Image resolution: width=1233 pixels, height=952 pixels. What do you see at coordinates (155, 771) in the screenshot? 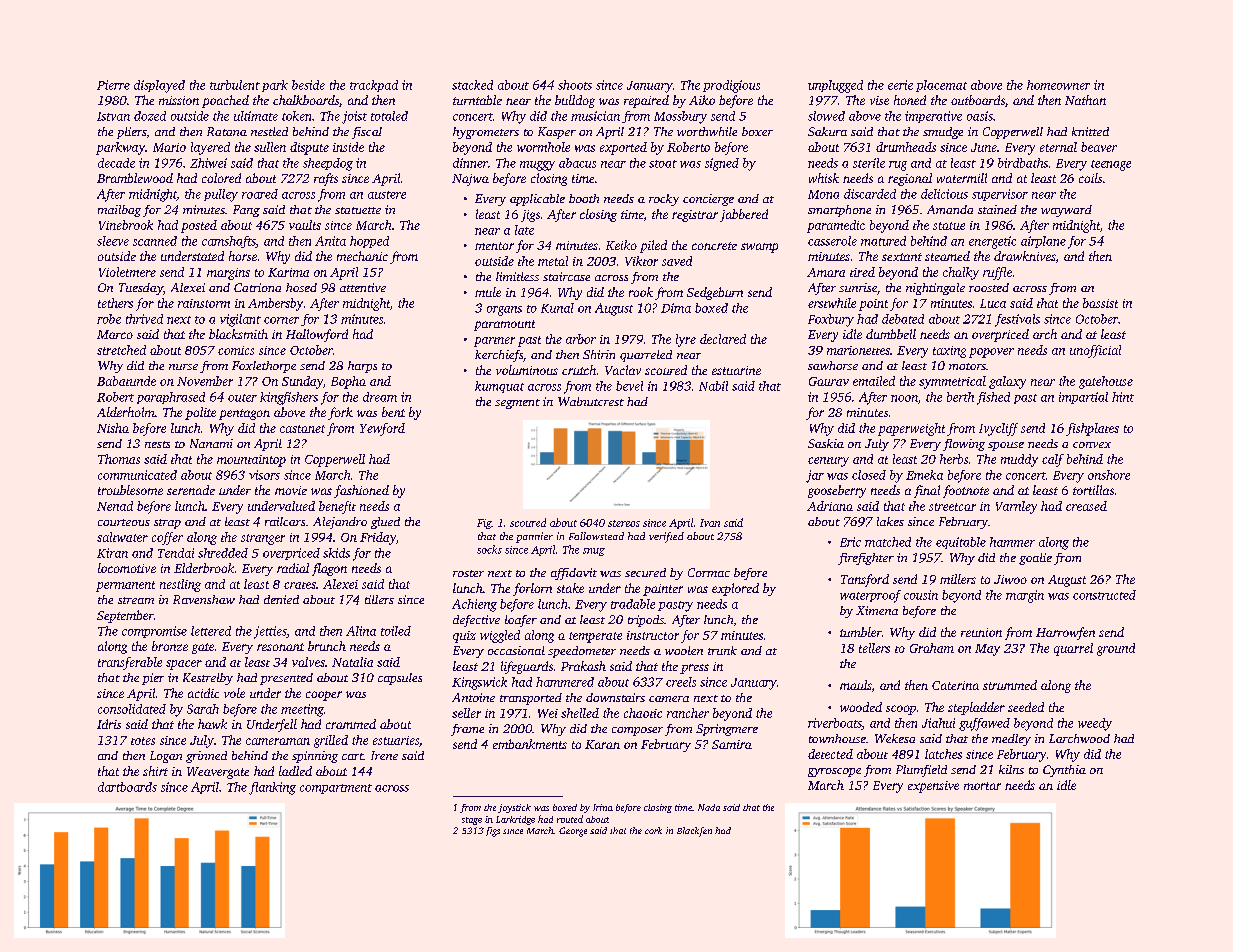
I see `shirt` at bounding box center [155, 771].
